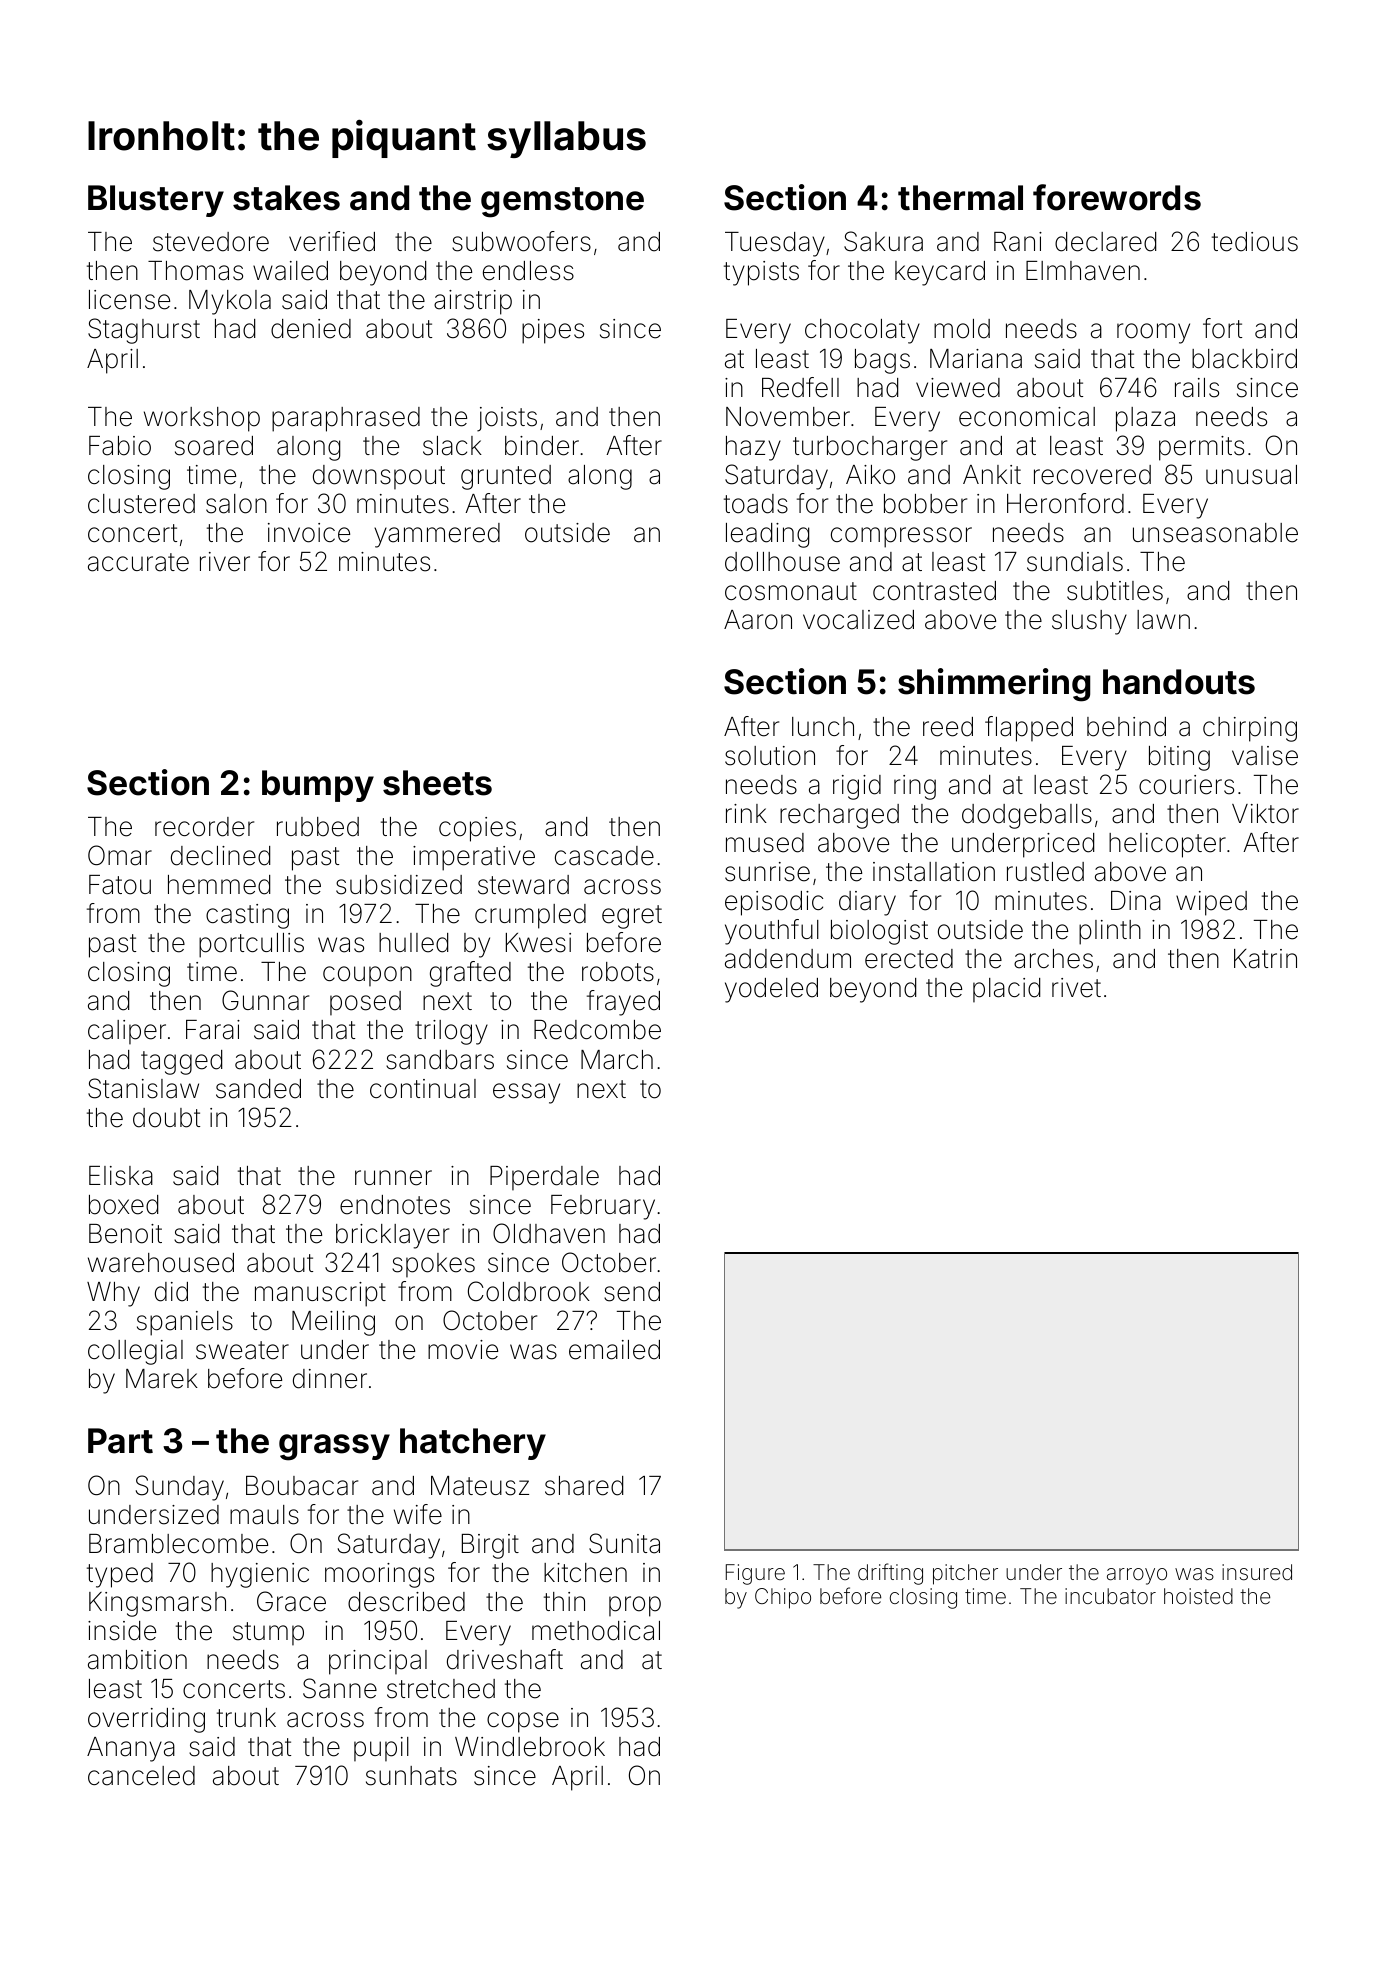 The image size is (1386, 1969). Describe the element at coordinates (399, 885) in the page. I see `subsidized` at that location.
